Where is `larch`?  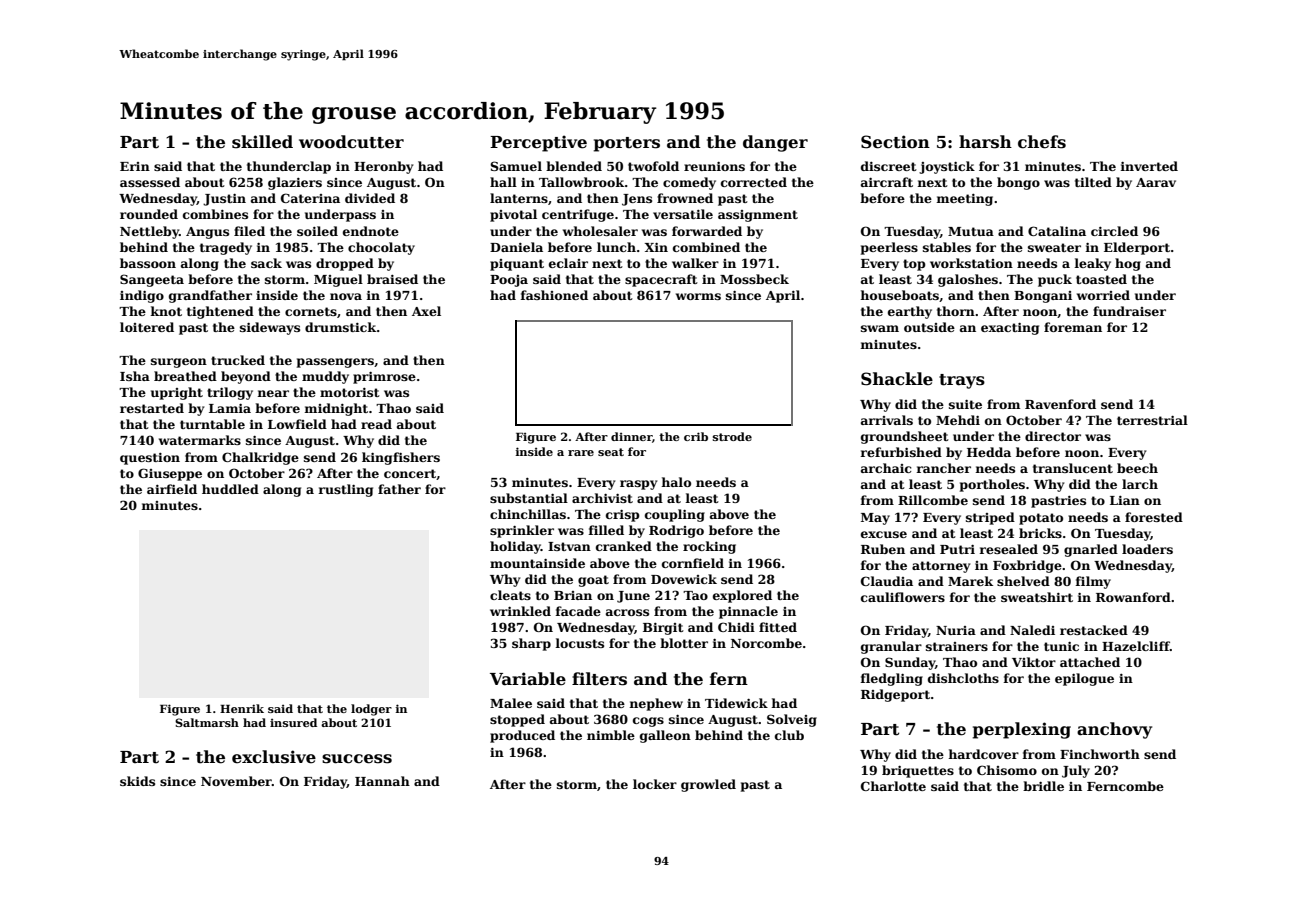
larch is located at coordinates (1140, 484).
